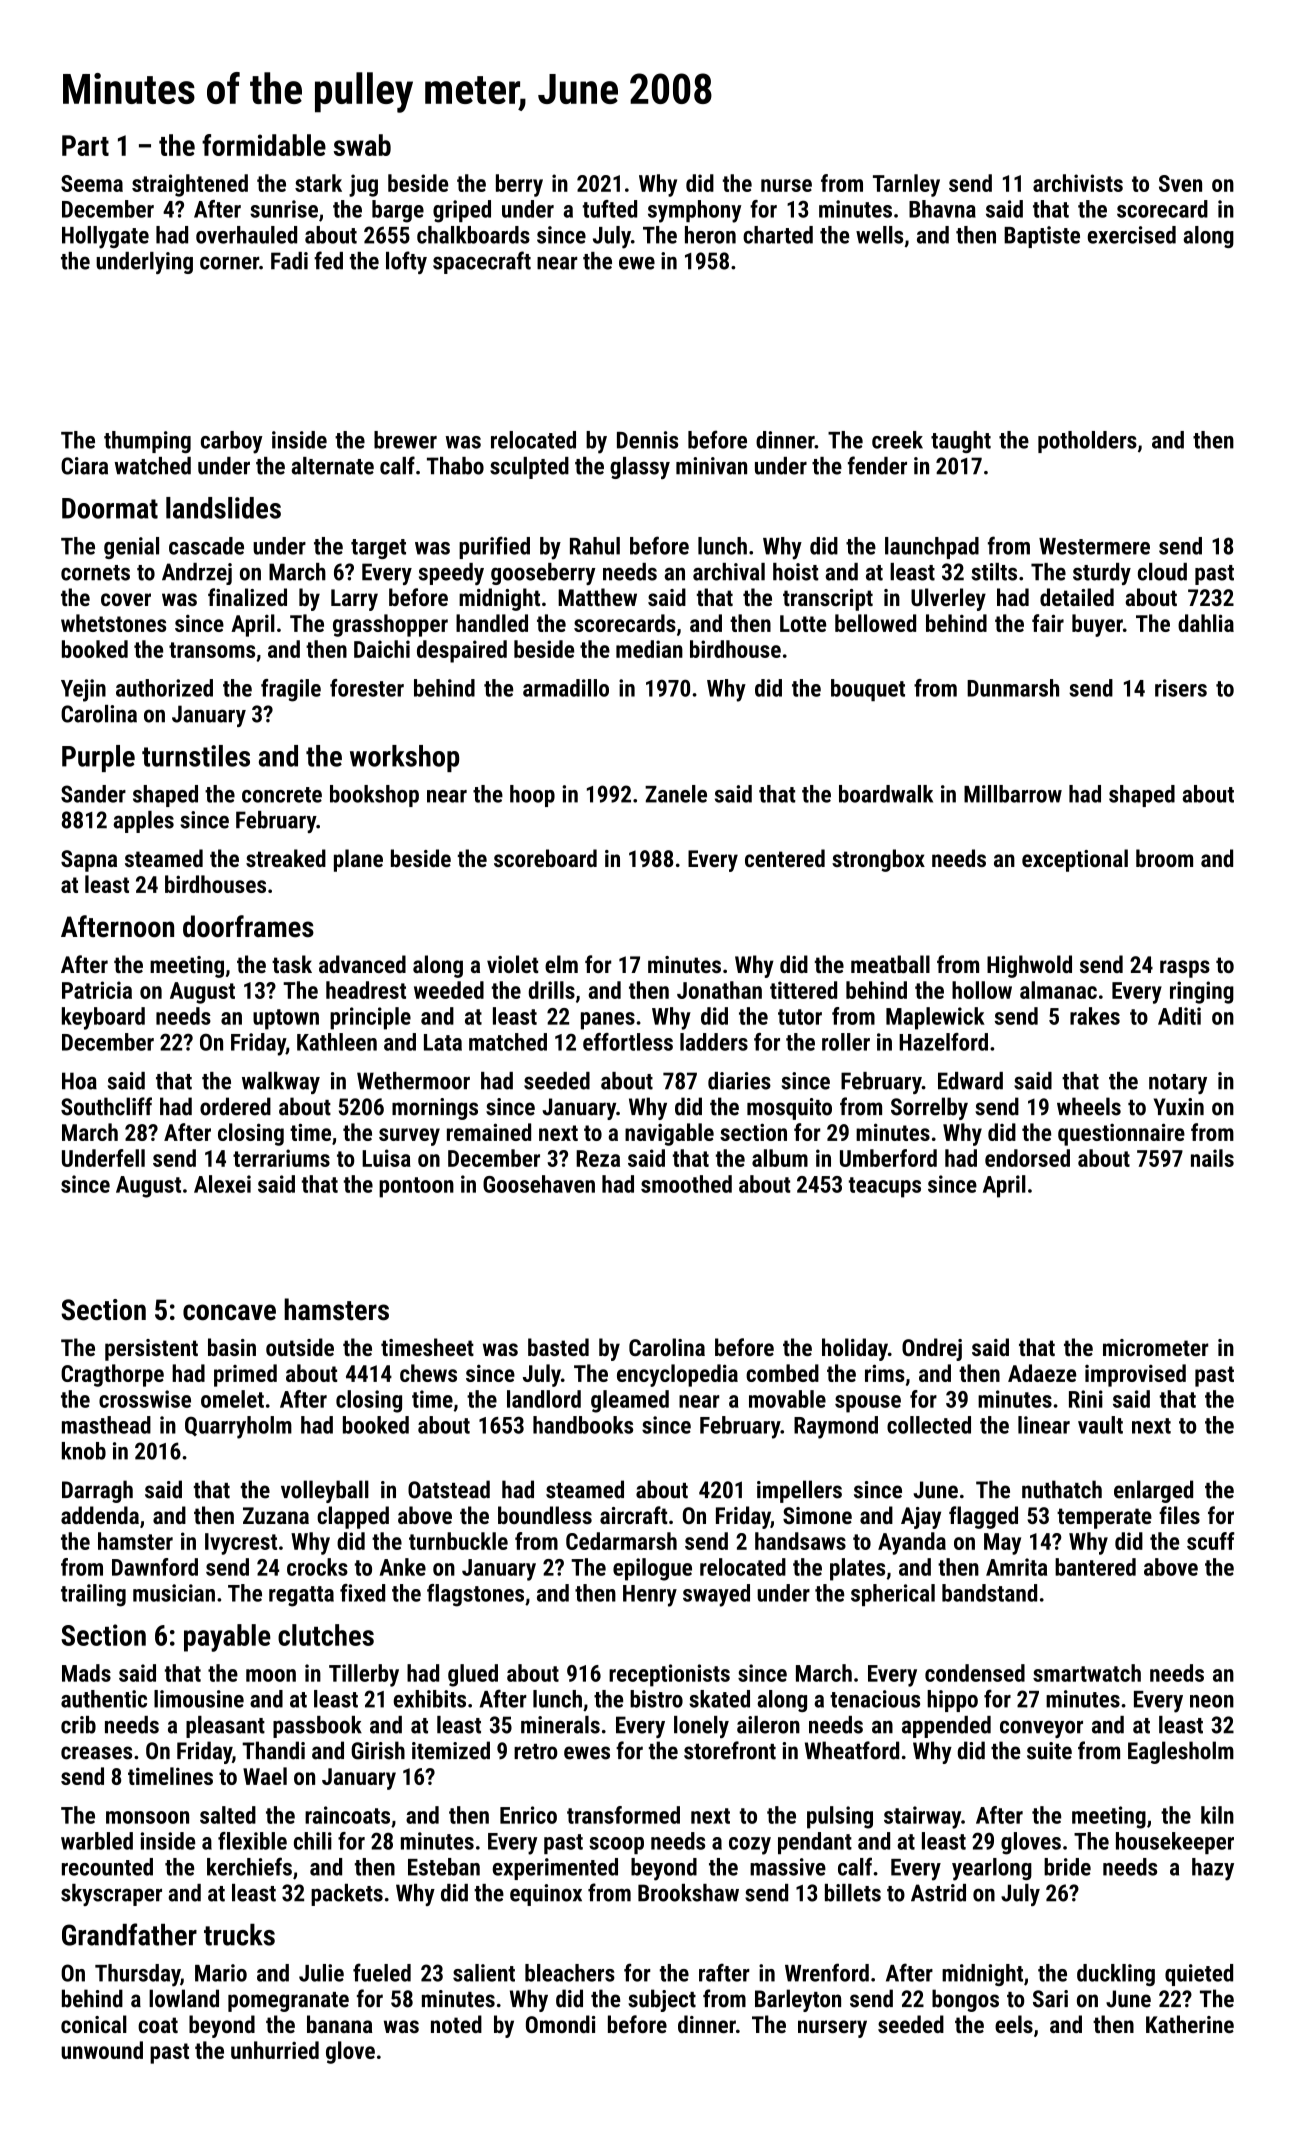 The width and height of the document is (1295, 2133). Describe the element at coordinates (386, 1158) in the document. I see `Luisa` at that location.
